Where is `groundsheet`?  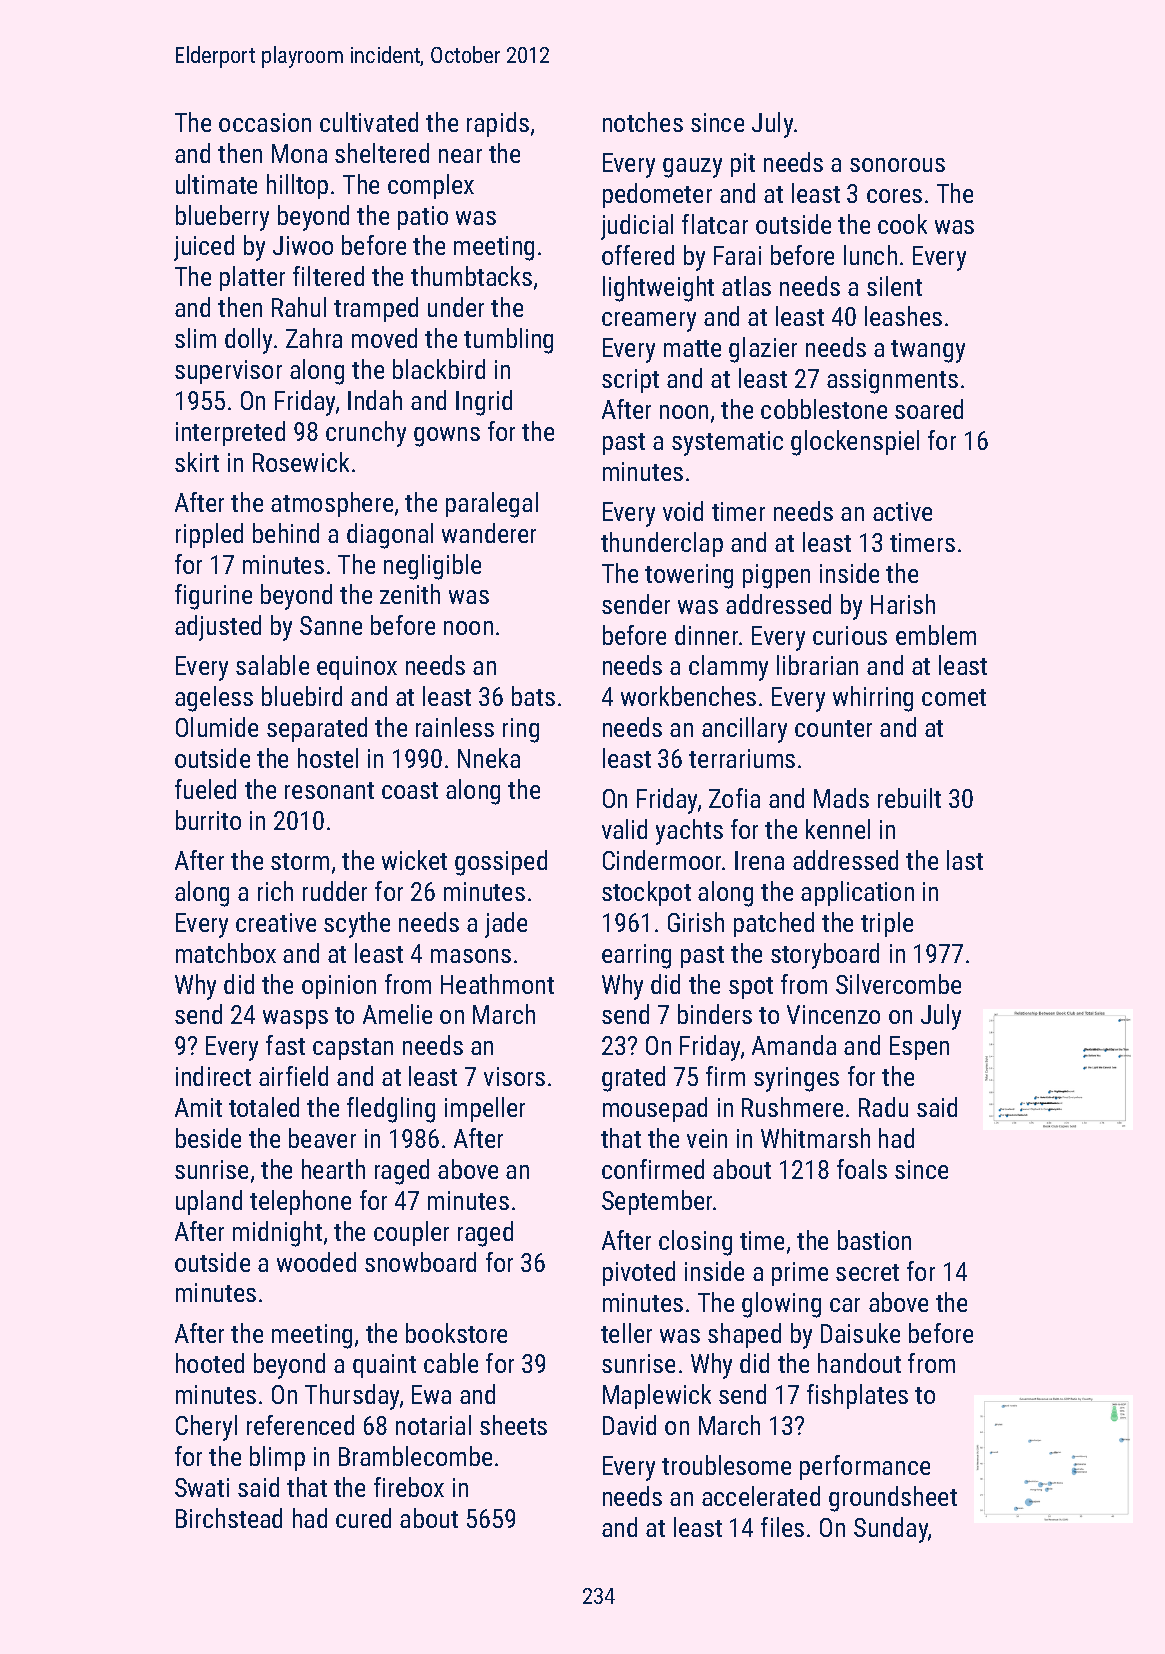
groundsheet is located at coordinates (893, 1499).
